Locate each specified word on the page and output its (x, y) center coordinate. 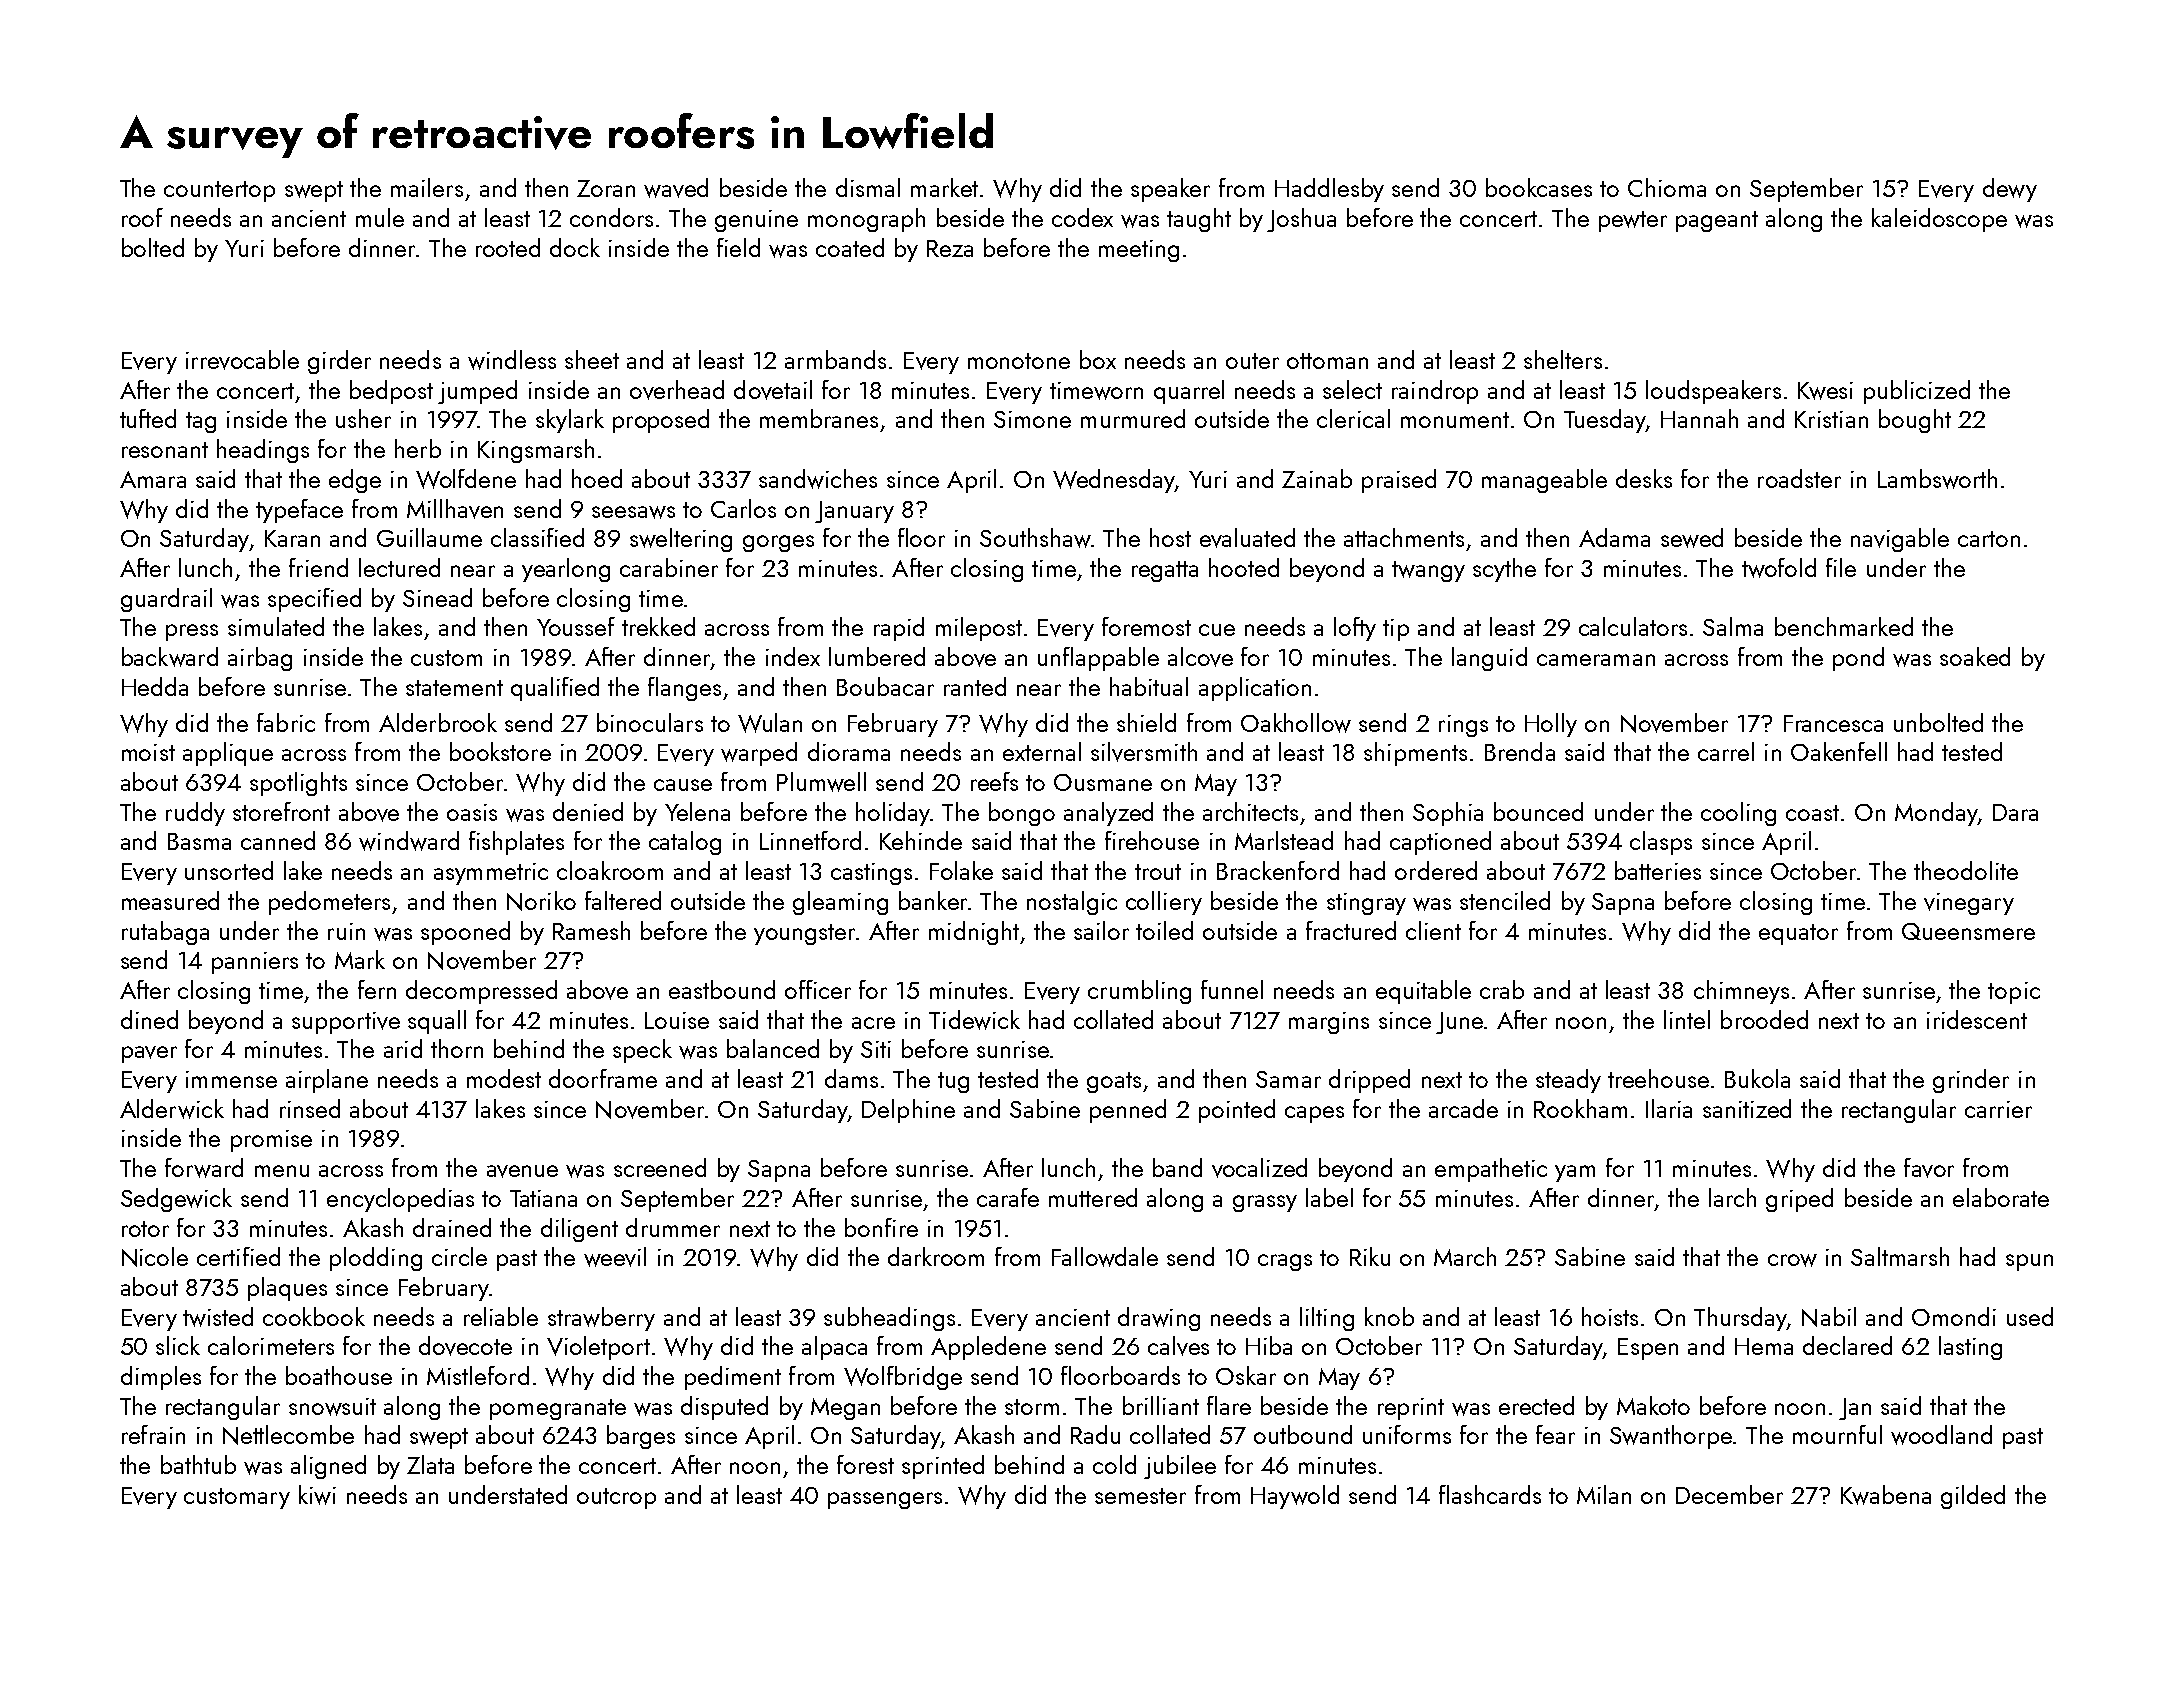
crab (1502, 989)
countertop (219, 191)
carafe (1008, 1197)
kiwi (317, 1495)
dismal (868, 187)
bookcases (1539, 187)
